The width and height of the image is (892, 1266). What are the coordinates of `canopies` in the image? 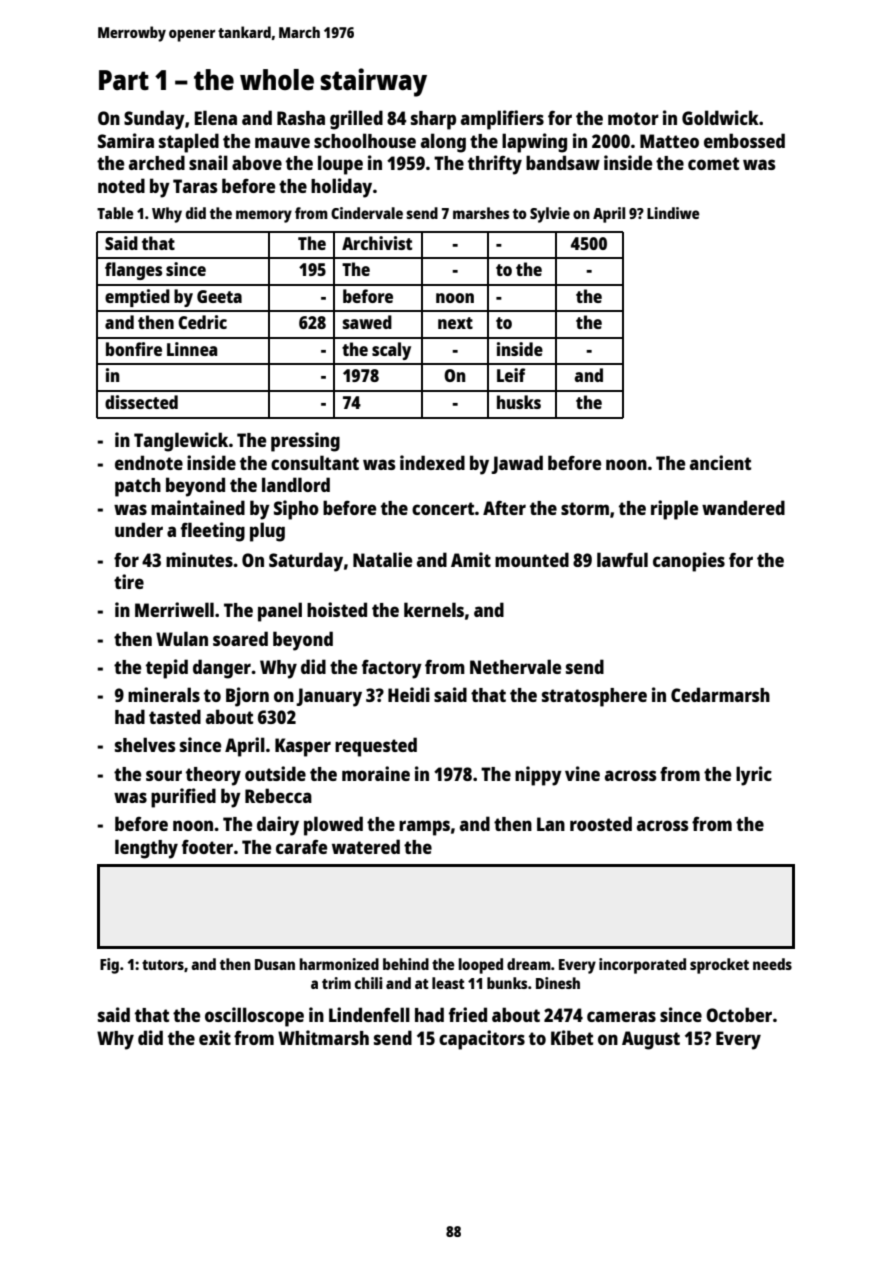 It's located at (689, 562).
